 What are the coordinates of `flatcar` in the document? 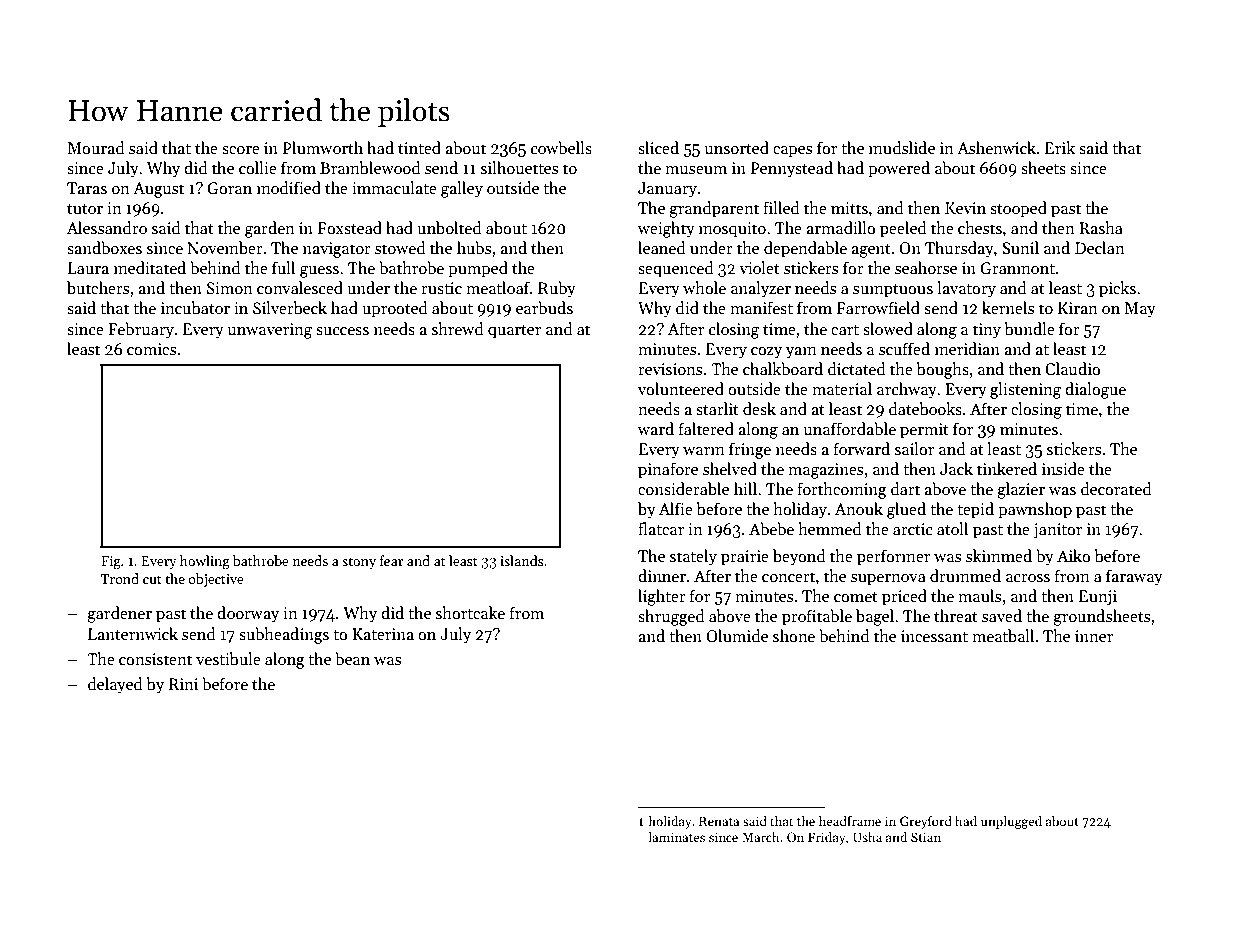 It's located at (661, 528).
